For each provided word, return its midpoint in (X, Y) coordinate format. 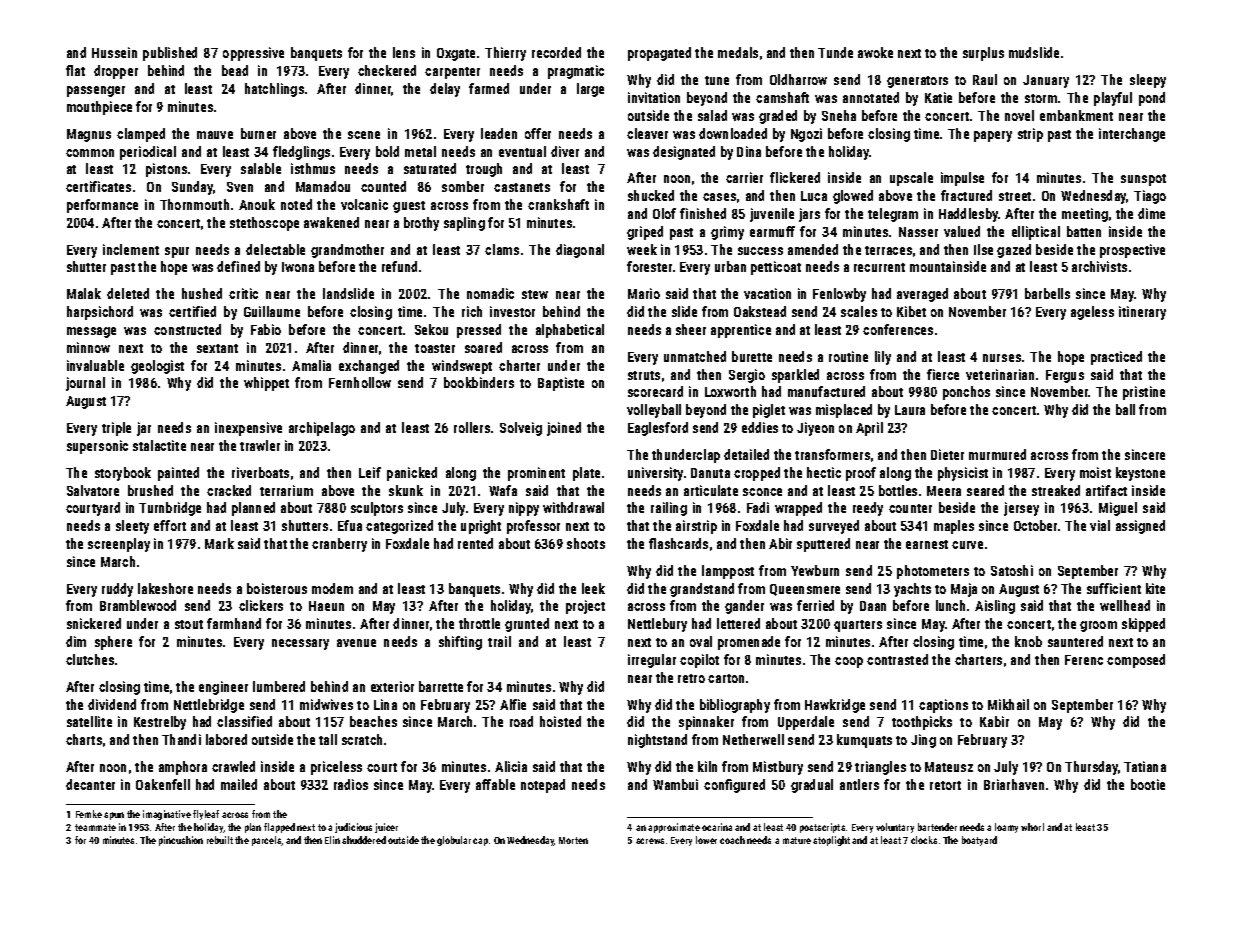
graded (778, 117)
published (170, 54)
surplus (983, 54)
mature (797, 840)
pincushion (181, 841)
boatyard (979, 841)
